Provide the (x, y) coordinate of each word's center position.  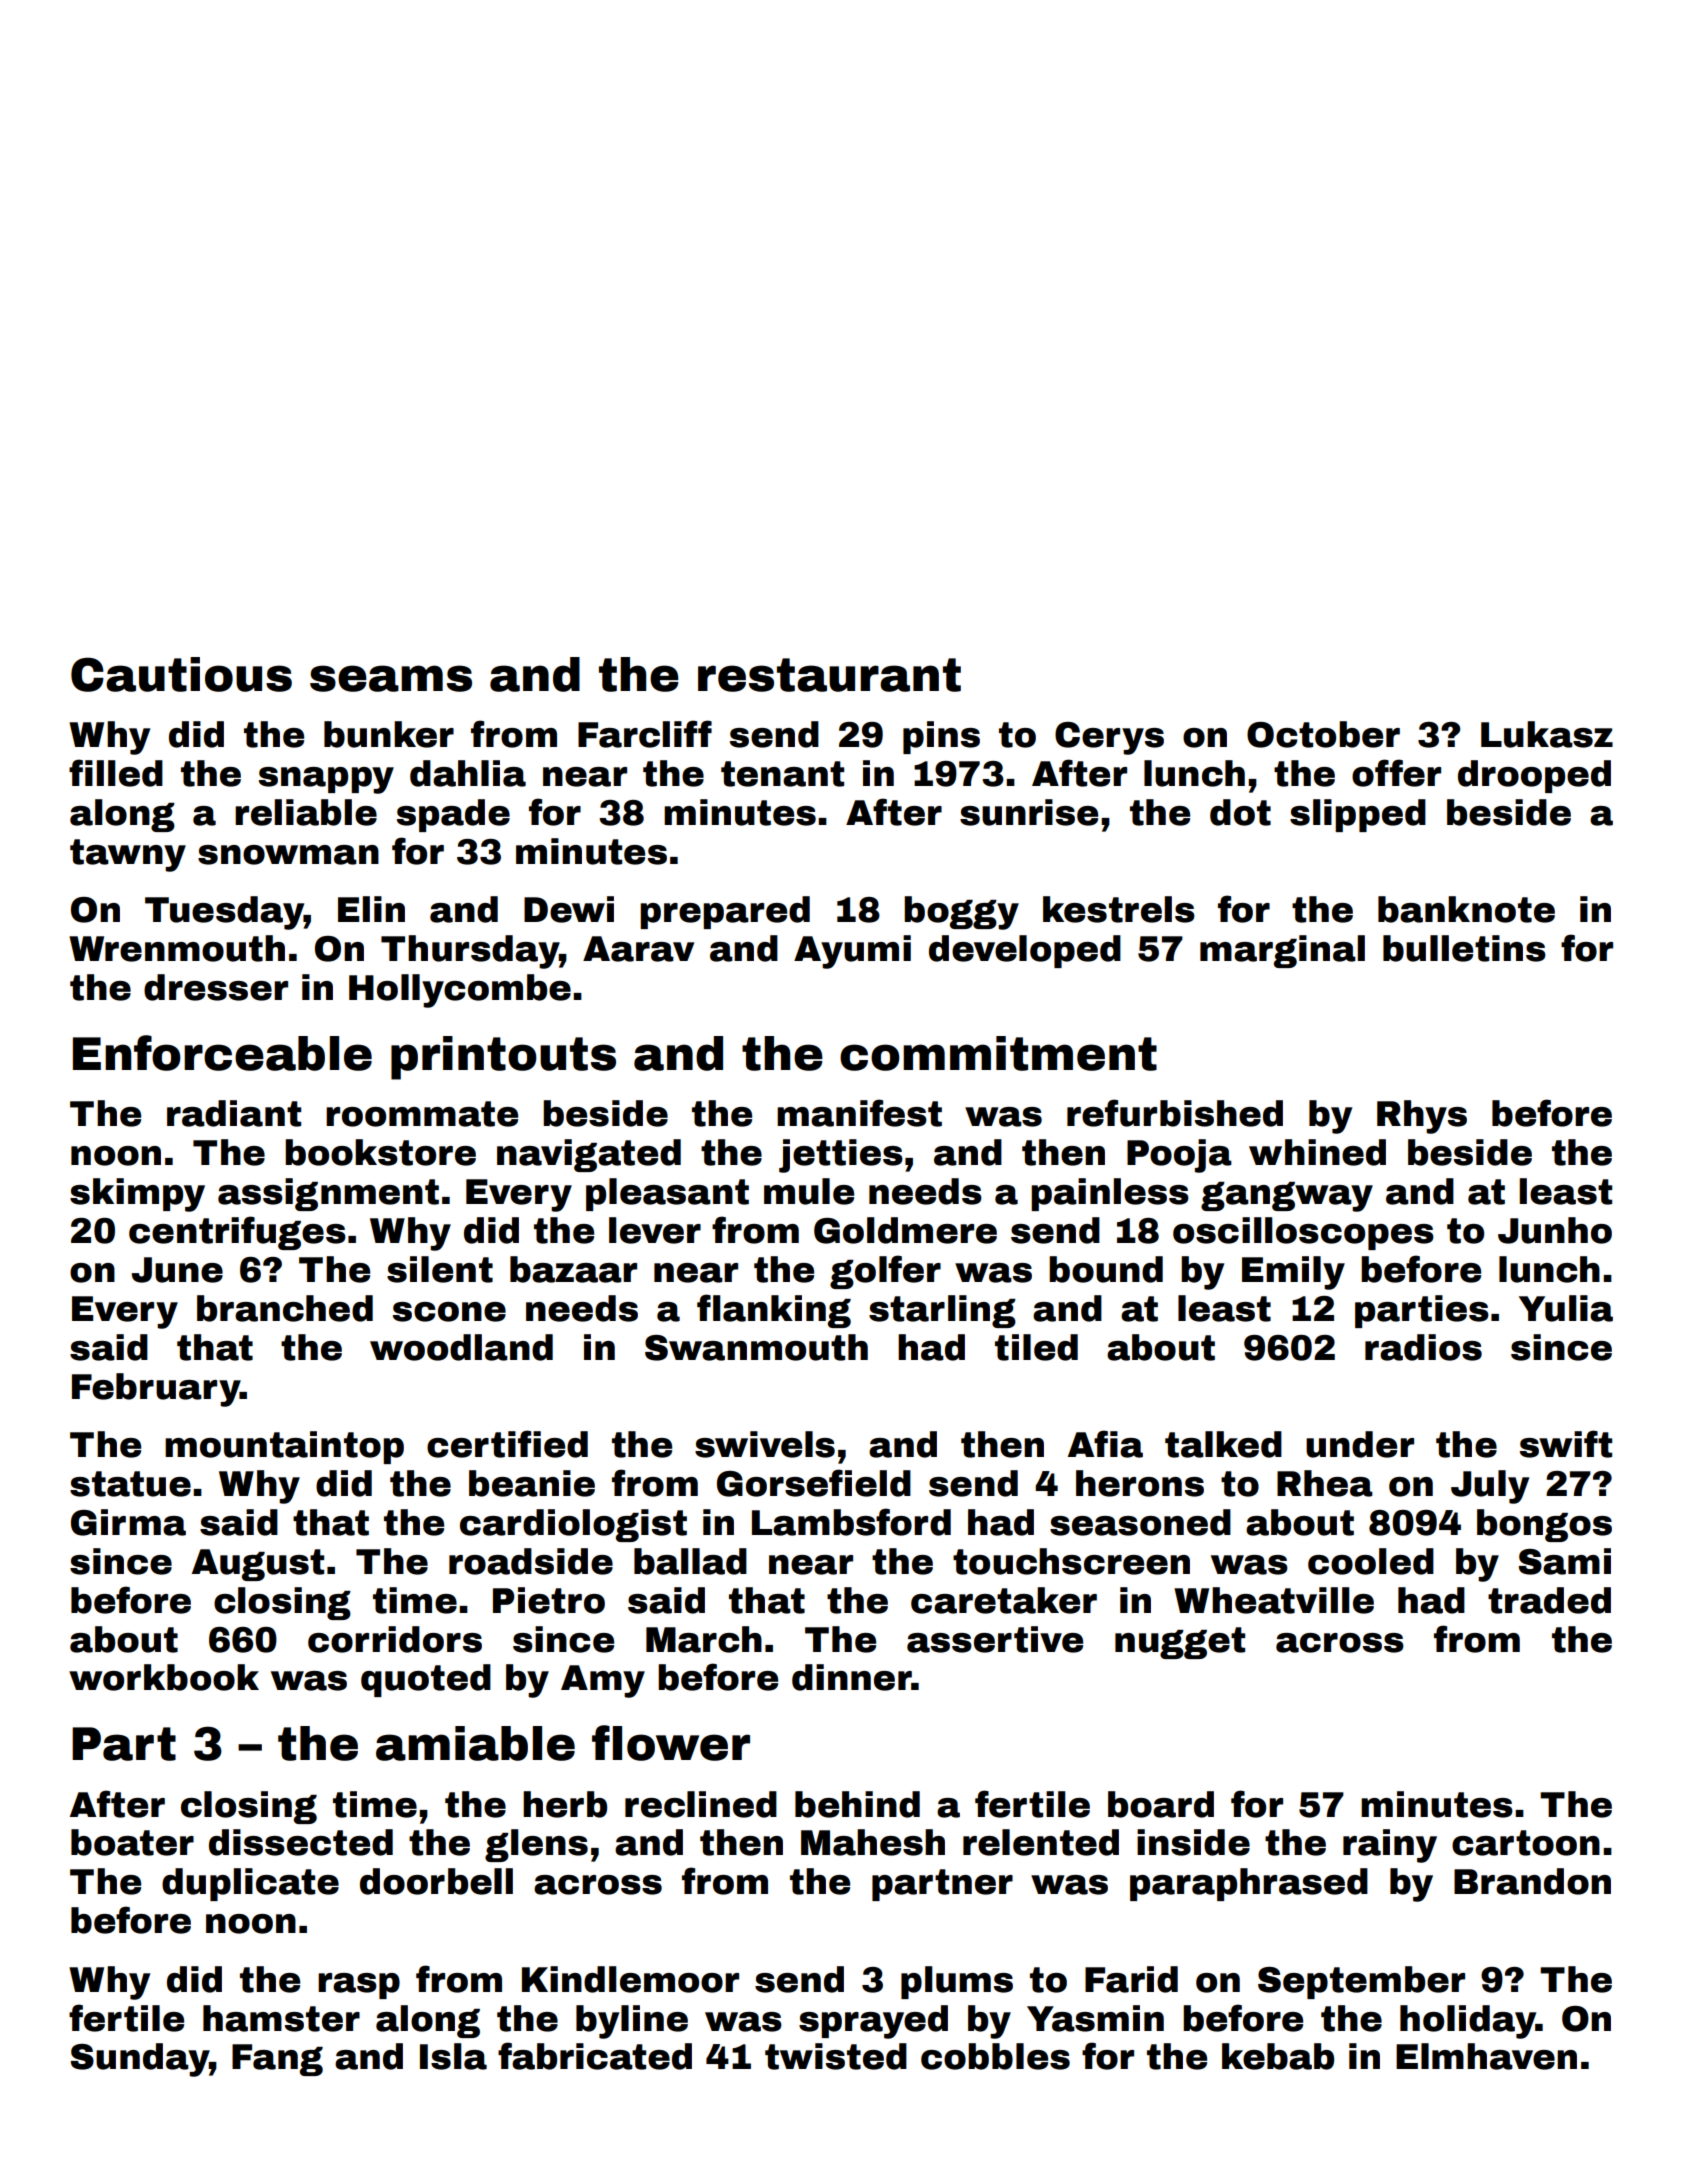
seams (391, 678)
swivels (765, 1444)
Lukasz (1547, 734)
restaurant (829, 675)
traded (1549, 1600)
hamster (281, 2018)
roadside (531, 1561)
